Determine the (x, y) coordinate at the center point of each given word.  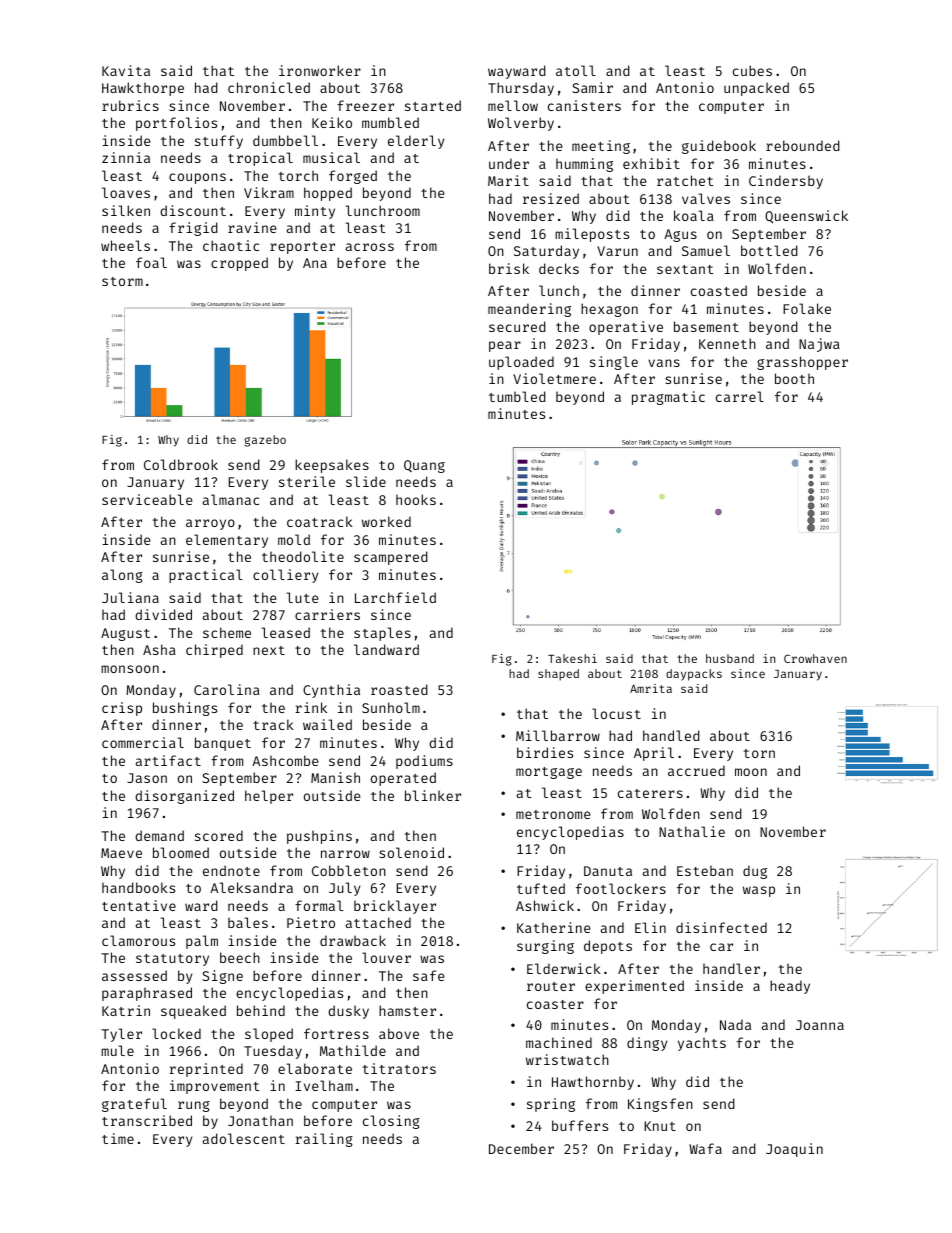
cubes (752, 70)
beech (240, 957)
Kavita (126, 70)
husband (730, 658)
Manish (335, 777)
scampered (391, 558)
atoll (576, 70)
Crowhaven (815, 658)
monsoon (130, 669)
